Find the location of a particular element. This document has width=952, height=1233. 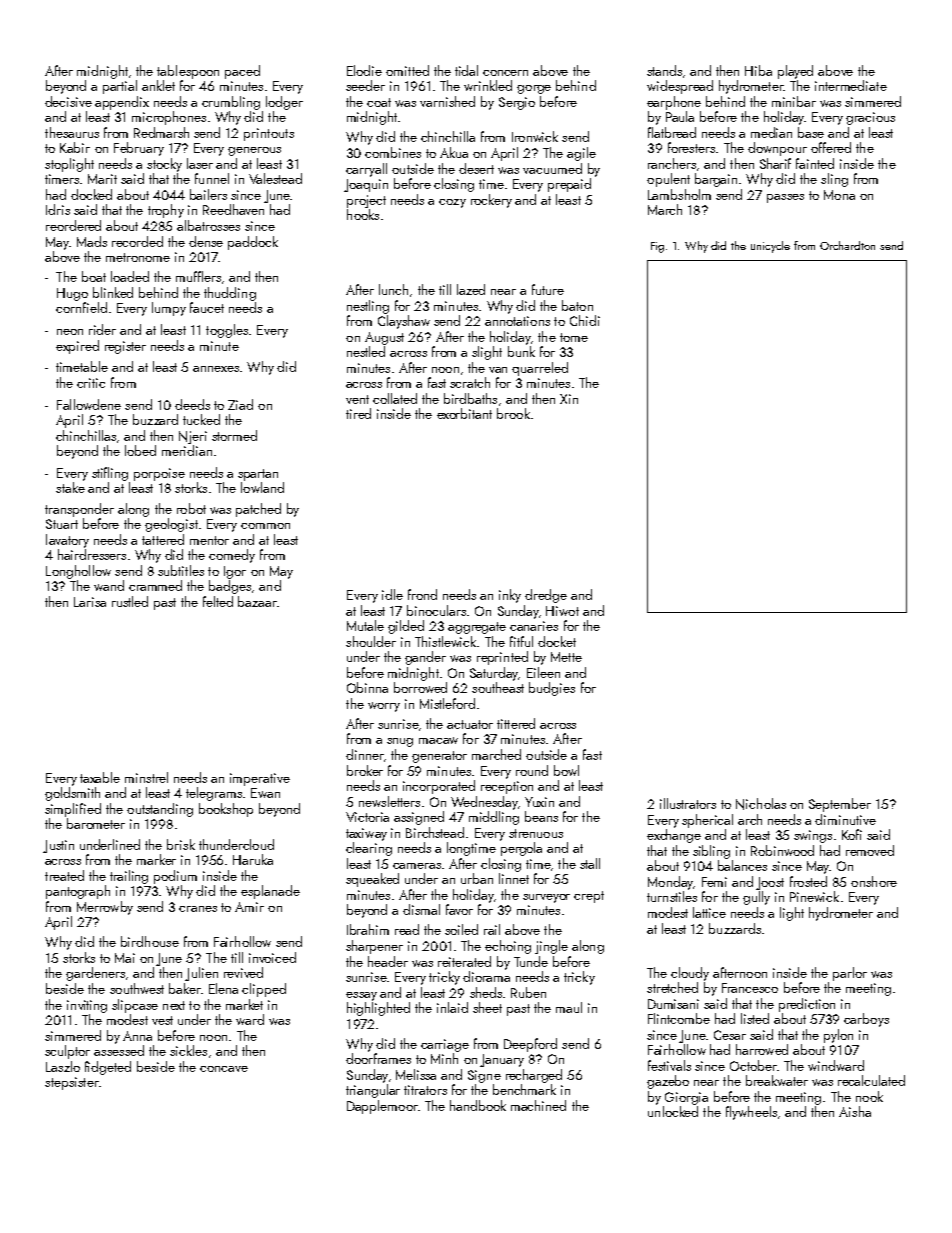

Hiwot is located at coordinates (562, 611).
